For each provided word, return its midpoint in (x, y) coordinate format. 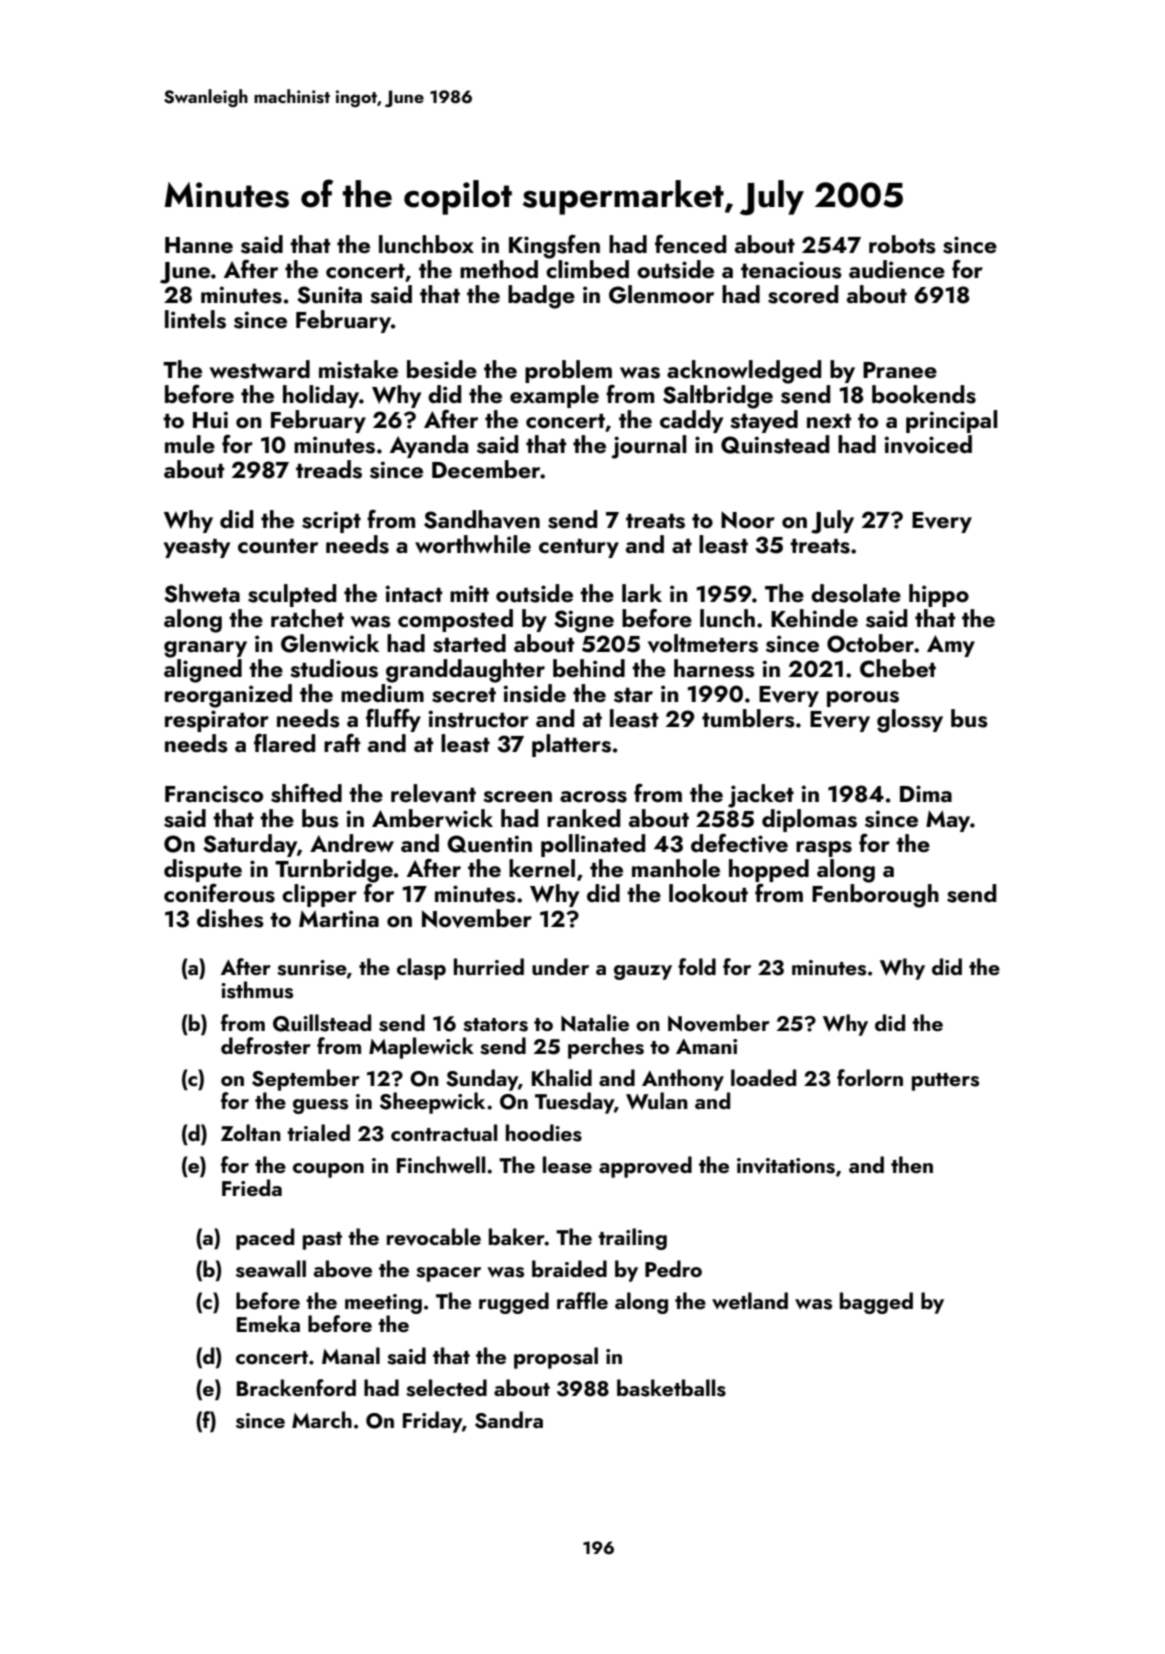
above (343, 1269)
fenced (690, 244)
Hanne (199, 245)
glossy (910, 721)
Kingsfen (554, 246)
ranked (583, 818)
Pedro (673, 1268)
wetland (750, 1300)
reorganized (228, 696)
